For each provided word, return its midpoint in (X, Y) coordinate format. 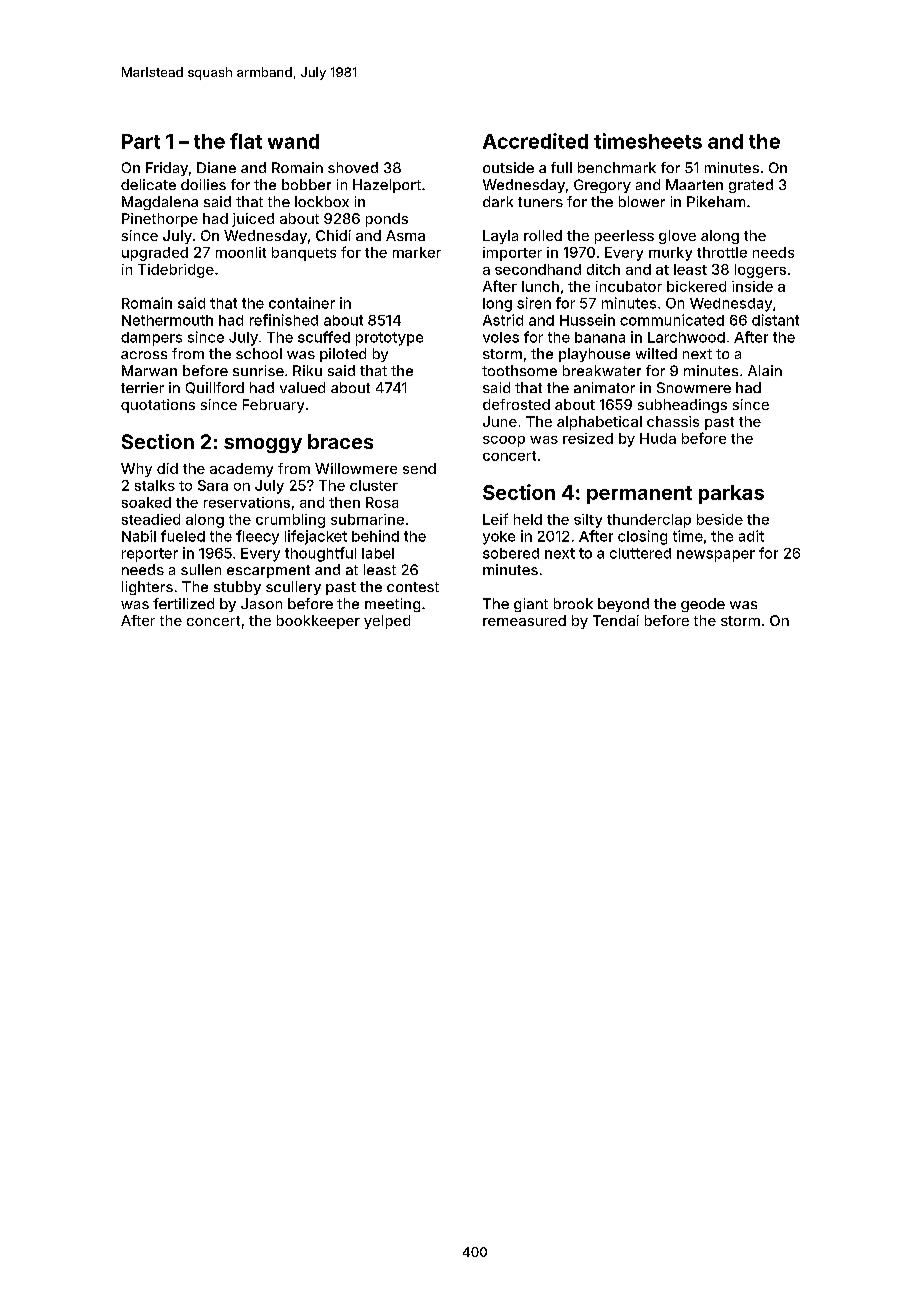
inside (752, 286)
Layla (500, 237)
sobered (511, 553)
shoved (353, 167)
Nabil (139, 536)
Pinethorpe (160, 220)
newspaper (716, 556)
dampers (151, 339)
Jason (261, 603)
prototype (389, 339)
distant (775, 320)
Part (141, 141)
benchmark (617, 167)
